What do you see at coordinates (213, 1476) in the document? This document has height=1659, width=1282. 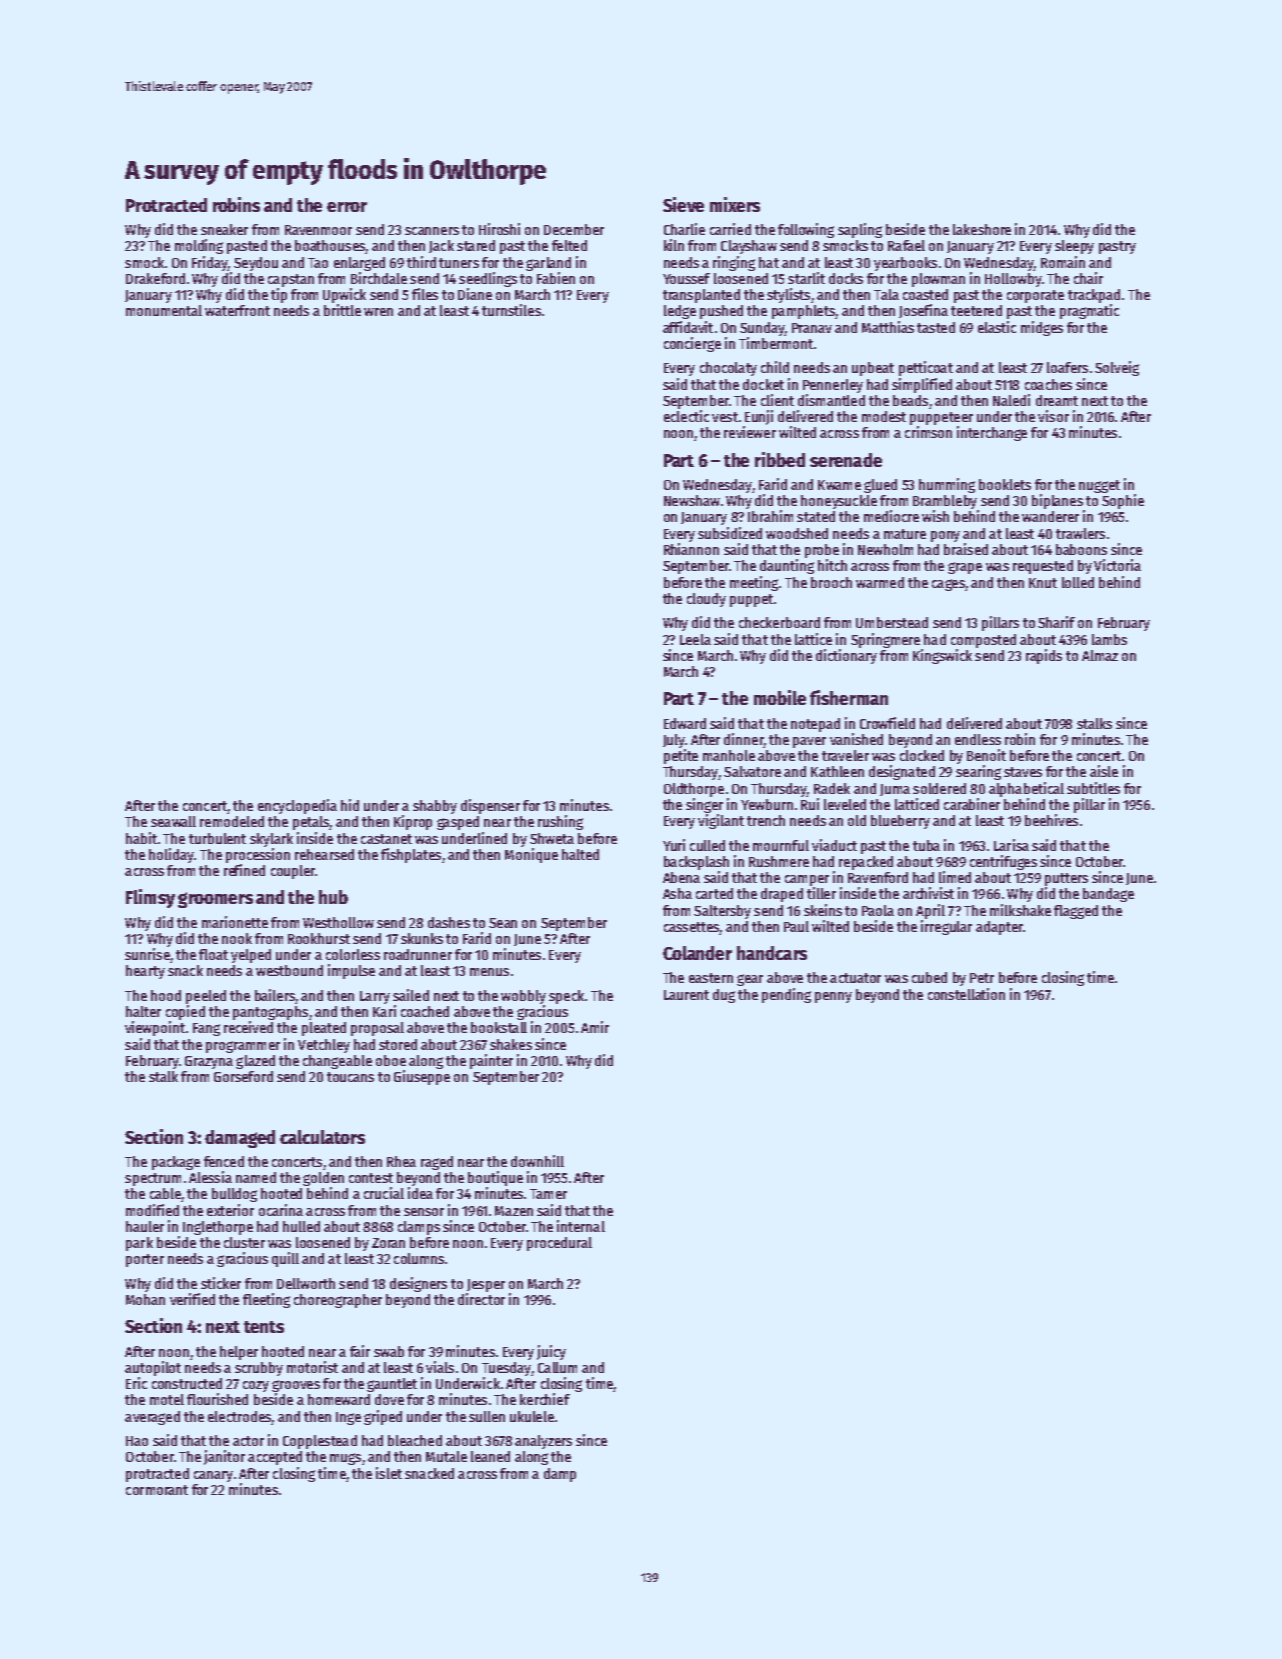 I see `canary` at bounding box center [213, 1476].
